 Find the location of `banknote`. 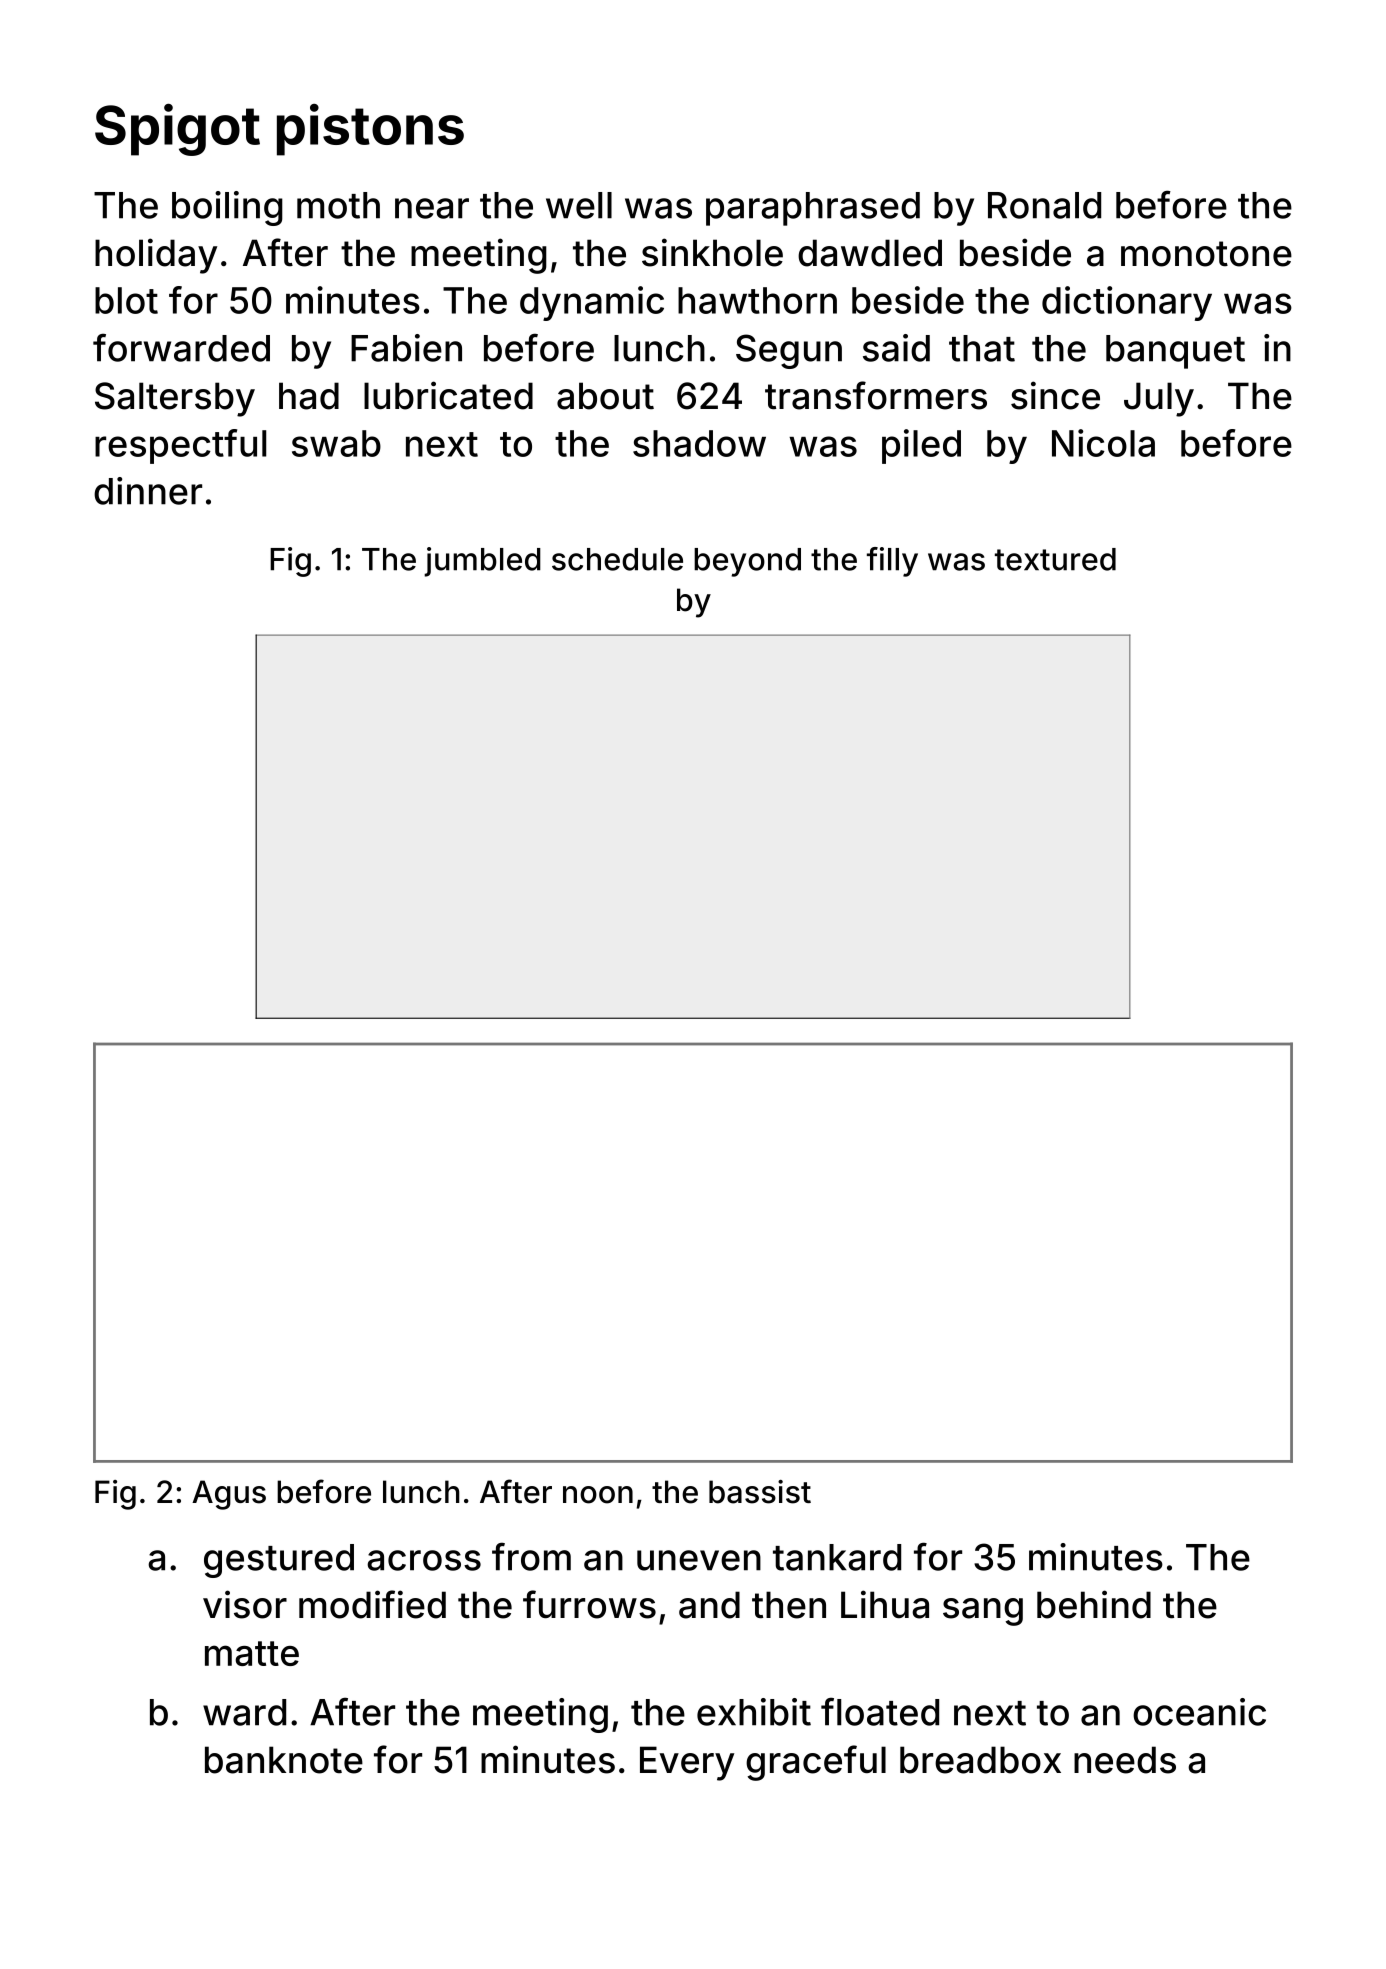

banknote is located at coordinates (284, 1760).
